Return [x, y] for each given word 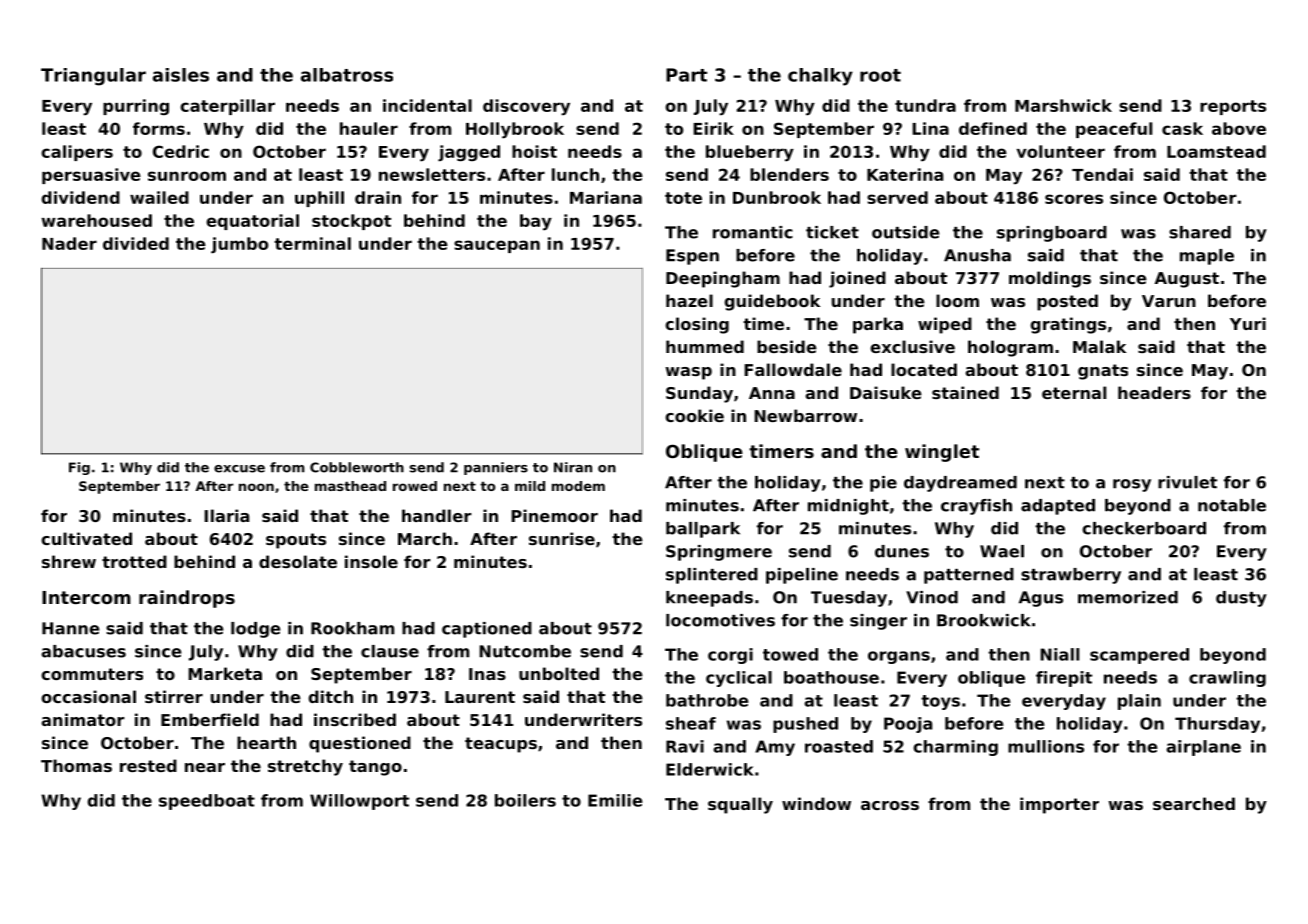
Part [686, 75]
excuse [239, 469]
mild [530, 486]
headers [1154, 392]
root [880, 75]
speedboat [207, 802]
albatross [347, 75]
